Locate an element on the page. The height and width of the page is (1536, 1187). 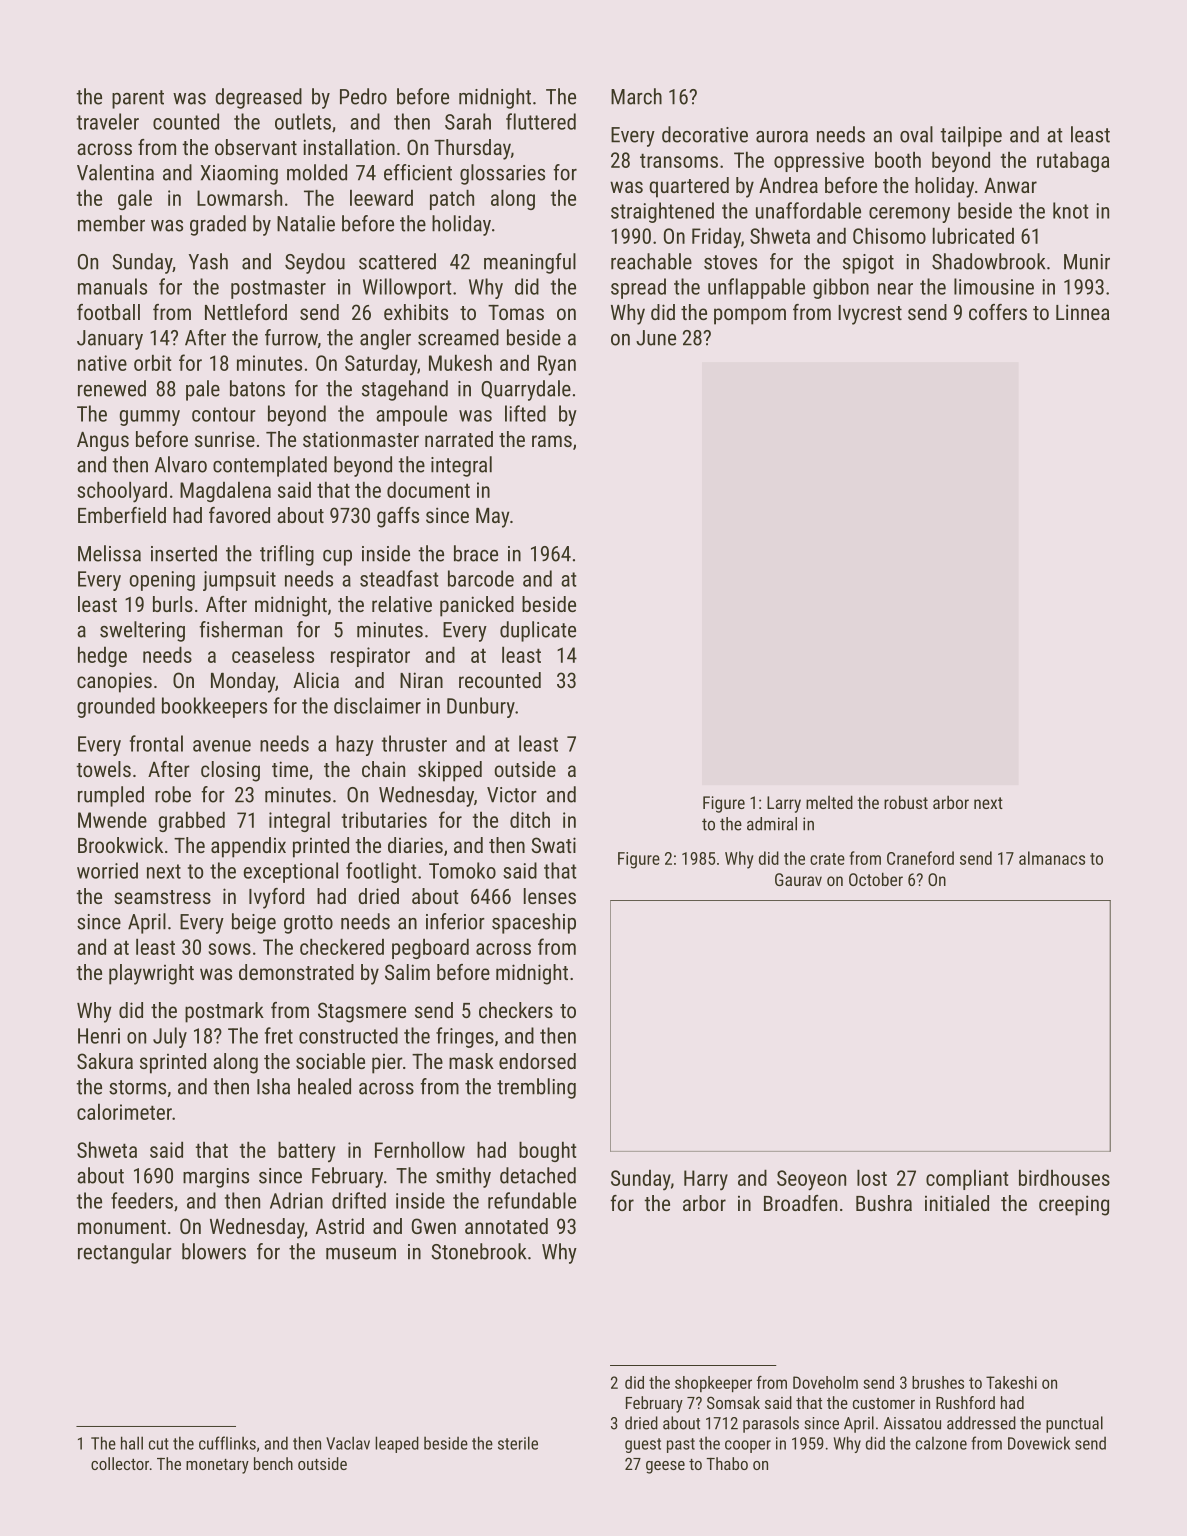
opening is located at coordinates (162, 581).
